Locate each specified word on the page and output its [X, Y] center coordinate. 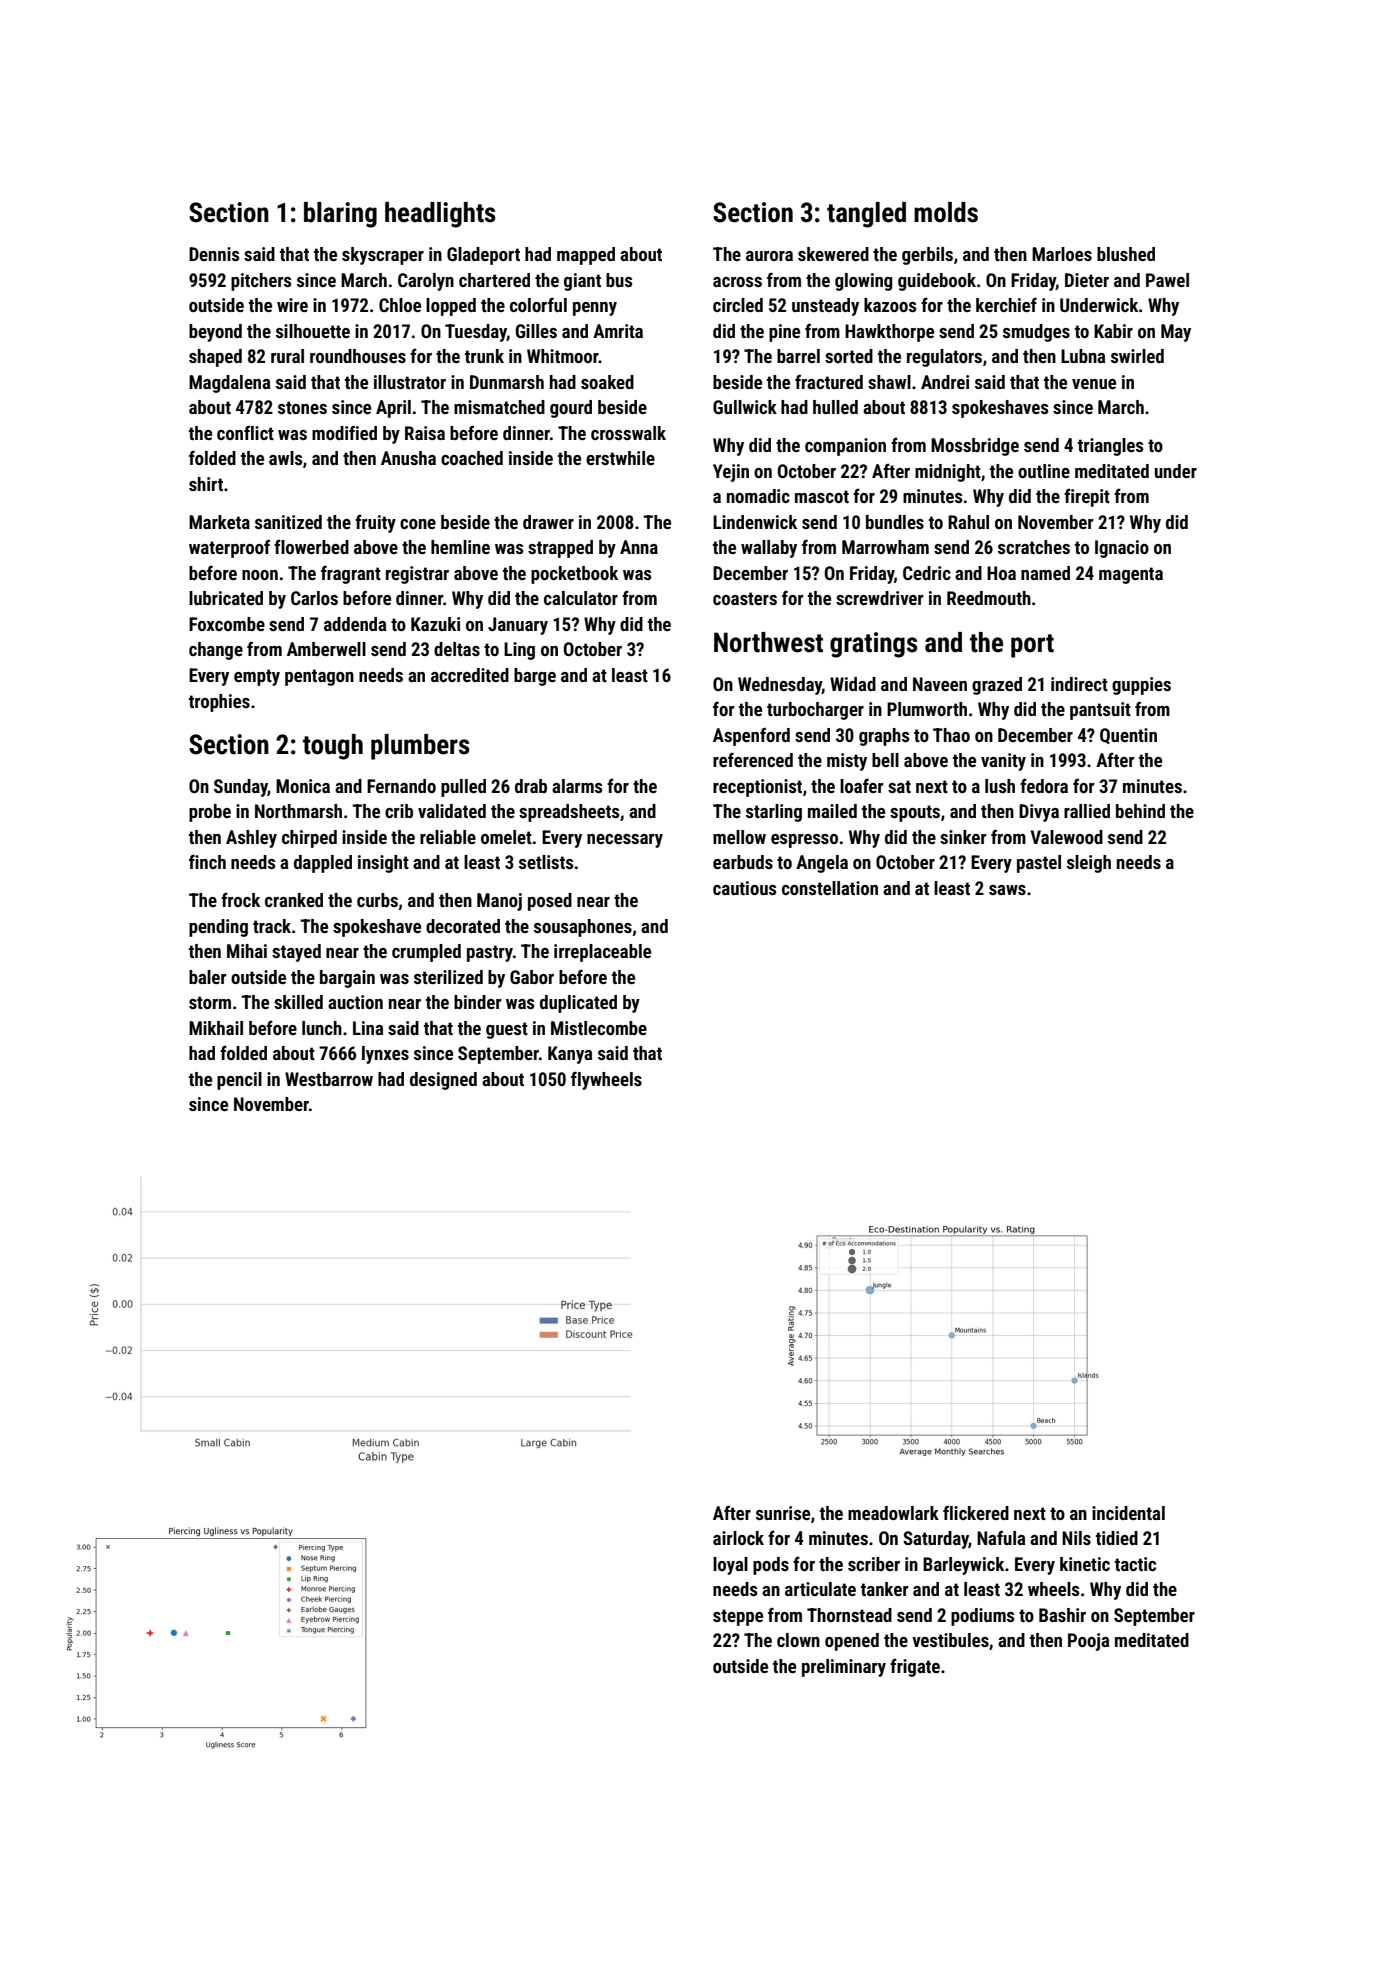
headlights [440, 215]
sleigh [1089, 864]
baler [208, 977]
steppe [738, 1617]
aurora [769, 256]
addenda [355, 624]
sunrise [783, 1513]
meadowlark [893, 1513]
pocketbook [574, 575]
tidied [1117, 1538]
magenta [1131, 575]
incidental [1128, 1513]
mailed [832, 811]
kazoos [890, 305]
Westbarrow [329, 1079]
